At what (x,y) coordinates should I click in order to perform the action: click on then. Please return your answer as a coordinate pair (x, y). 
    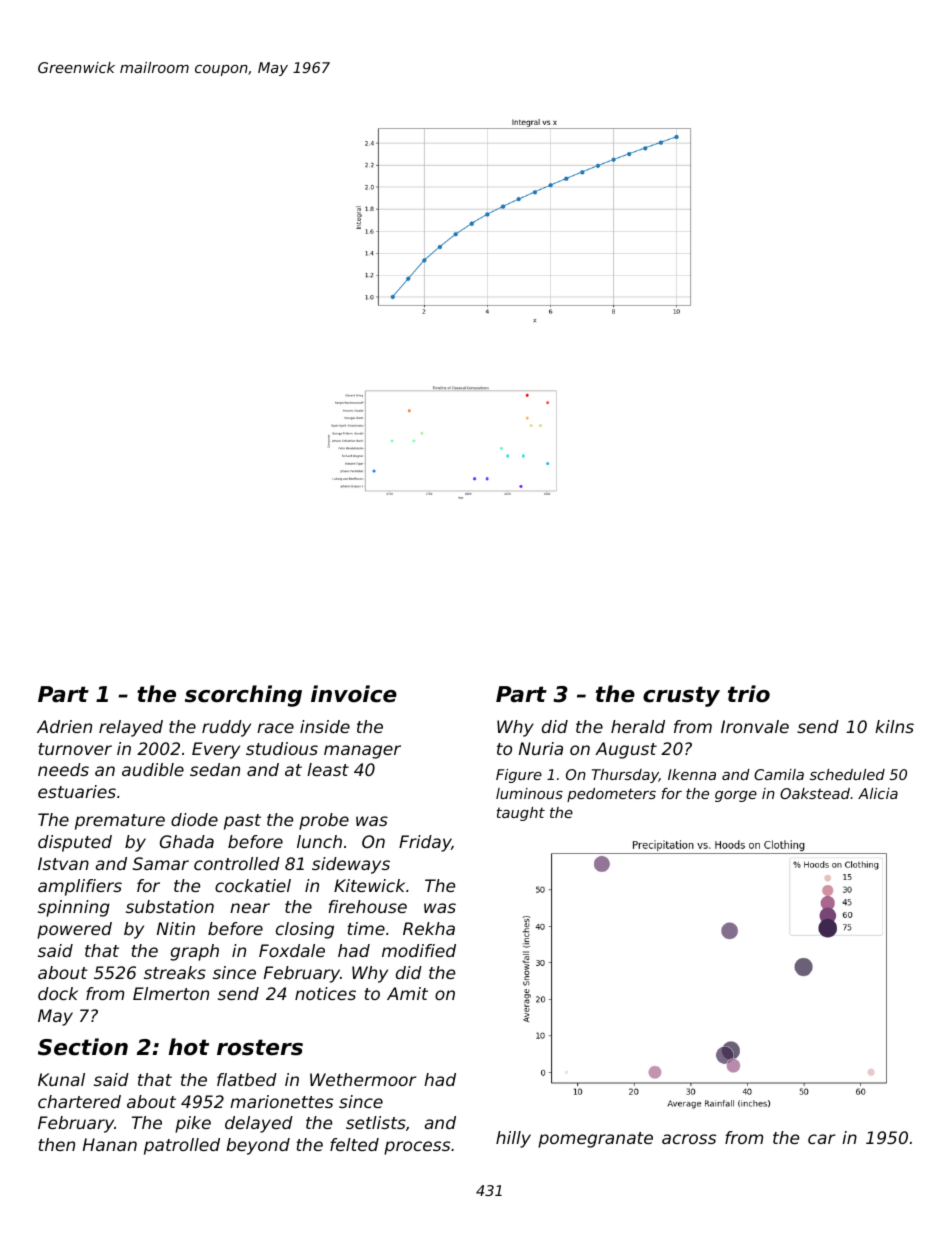
    Looking at the image, I should click on (56, 1144).
